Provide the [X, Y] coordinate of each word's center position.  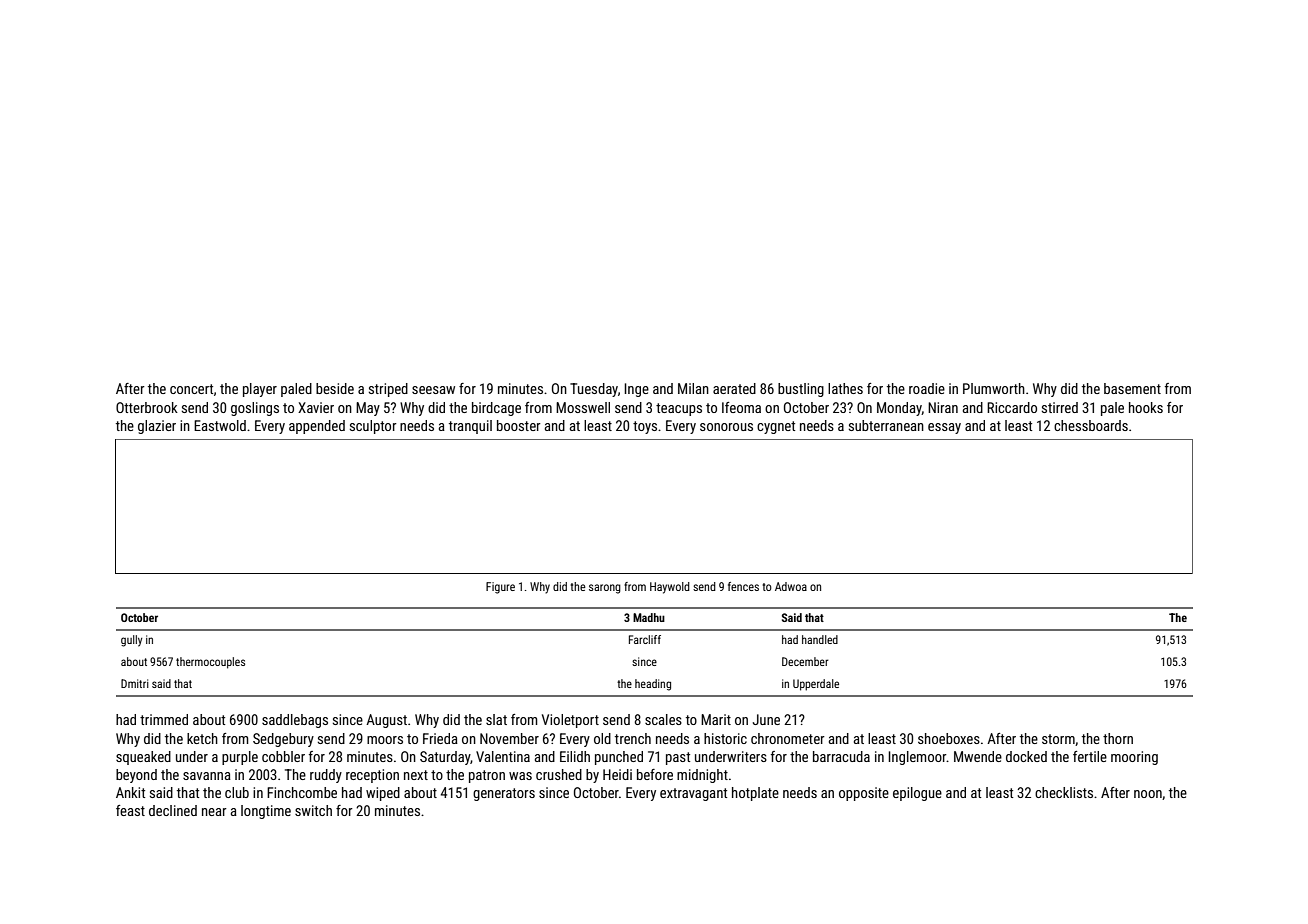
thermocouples [210, 663]
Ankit [130, 792]
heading [653, 685]
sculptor [373, 427]
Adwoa [791, 586]
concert [191, 389]
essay [944, 428]
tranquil [470, 427]
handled [820, 639]
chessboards [1091, 425]
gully [131, 641]
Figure [500, 588]
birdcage [496, 409]
